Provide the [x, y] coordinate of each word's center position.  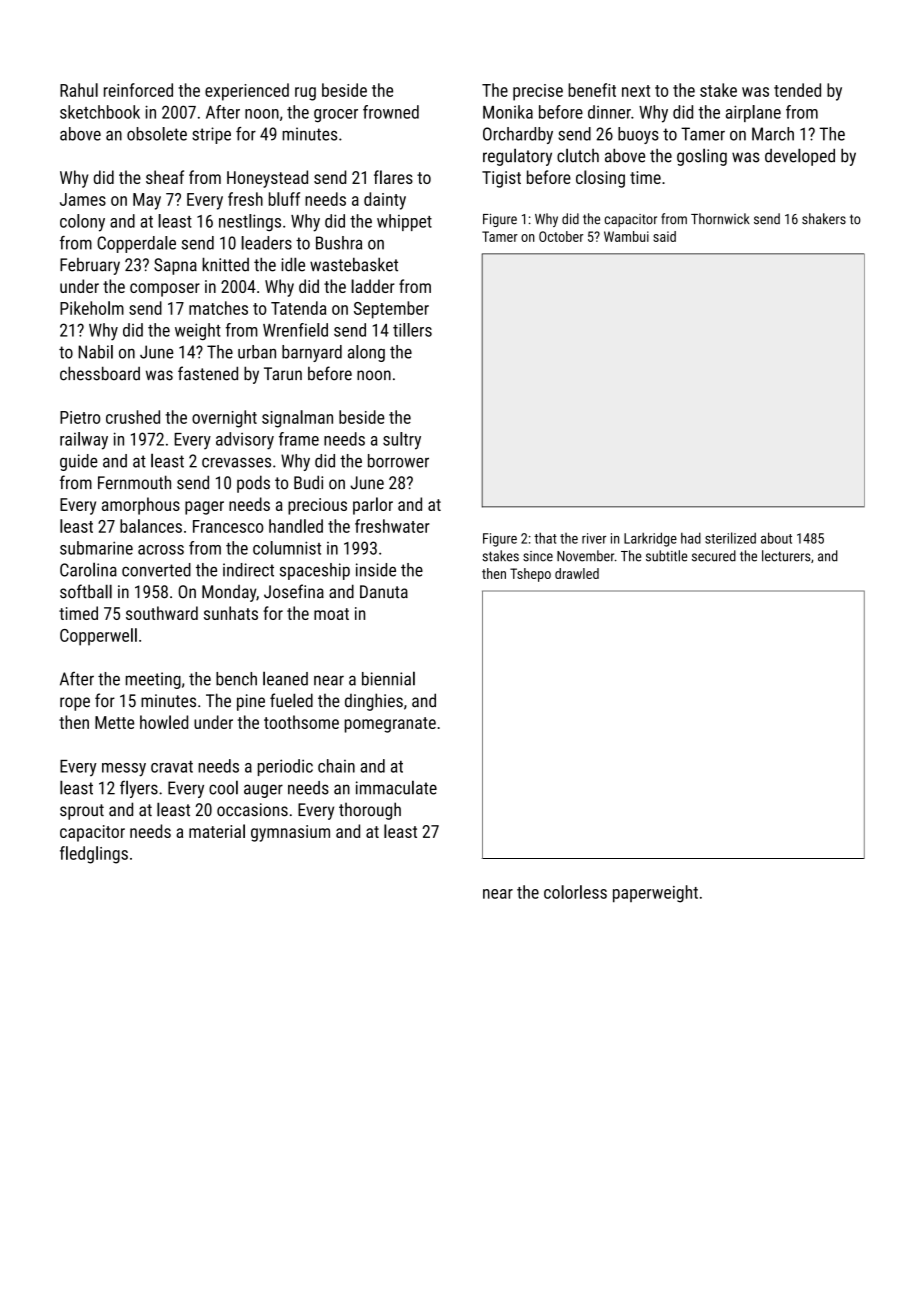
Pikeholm [92, 308]
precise [538, 92]
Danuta [384, 592]
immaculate [396, 787]
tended [797, 90]
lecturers [786, 556]
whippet [404, 222]
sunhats [231, 613]
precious [317, 506]
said [664, 236]
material [217, 831]
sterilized [730, 538]
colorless [575, 892]
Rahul [79, 90]
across [161, 550]
